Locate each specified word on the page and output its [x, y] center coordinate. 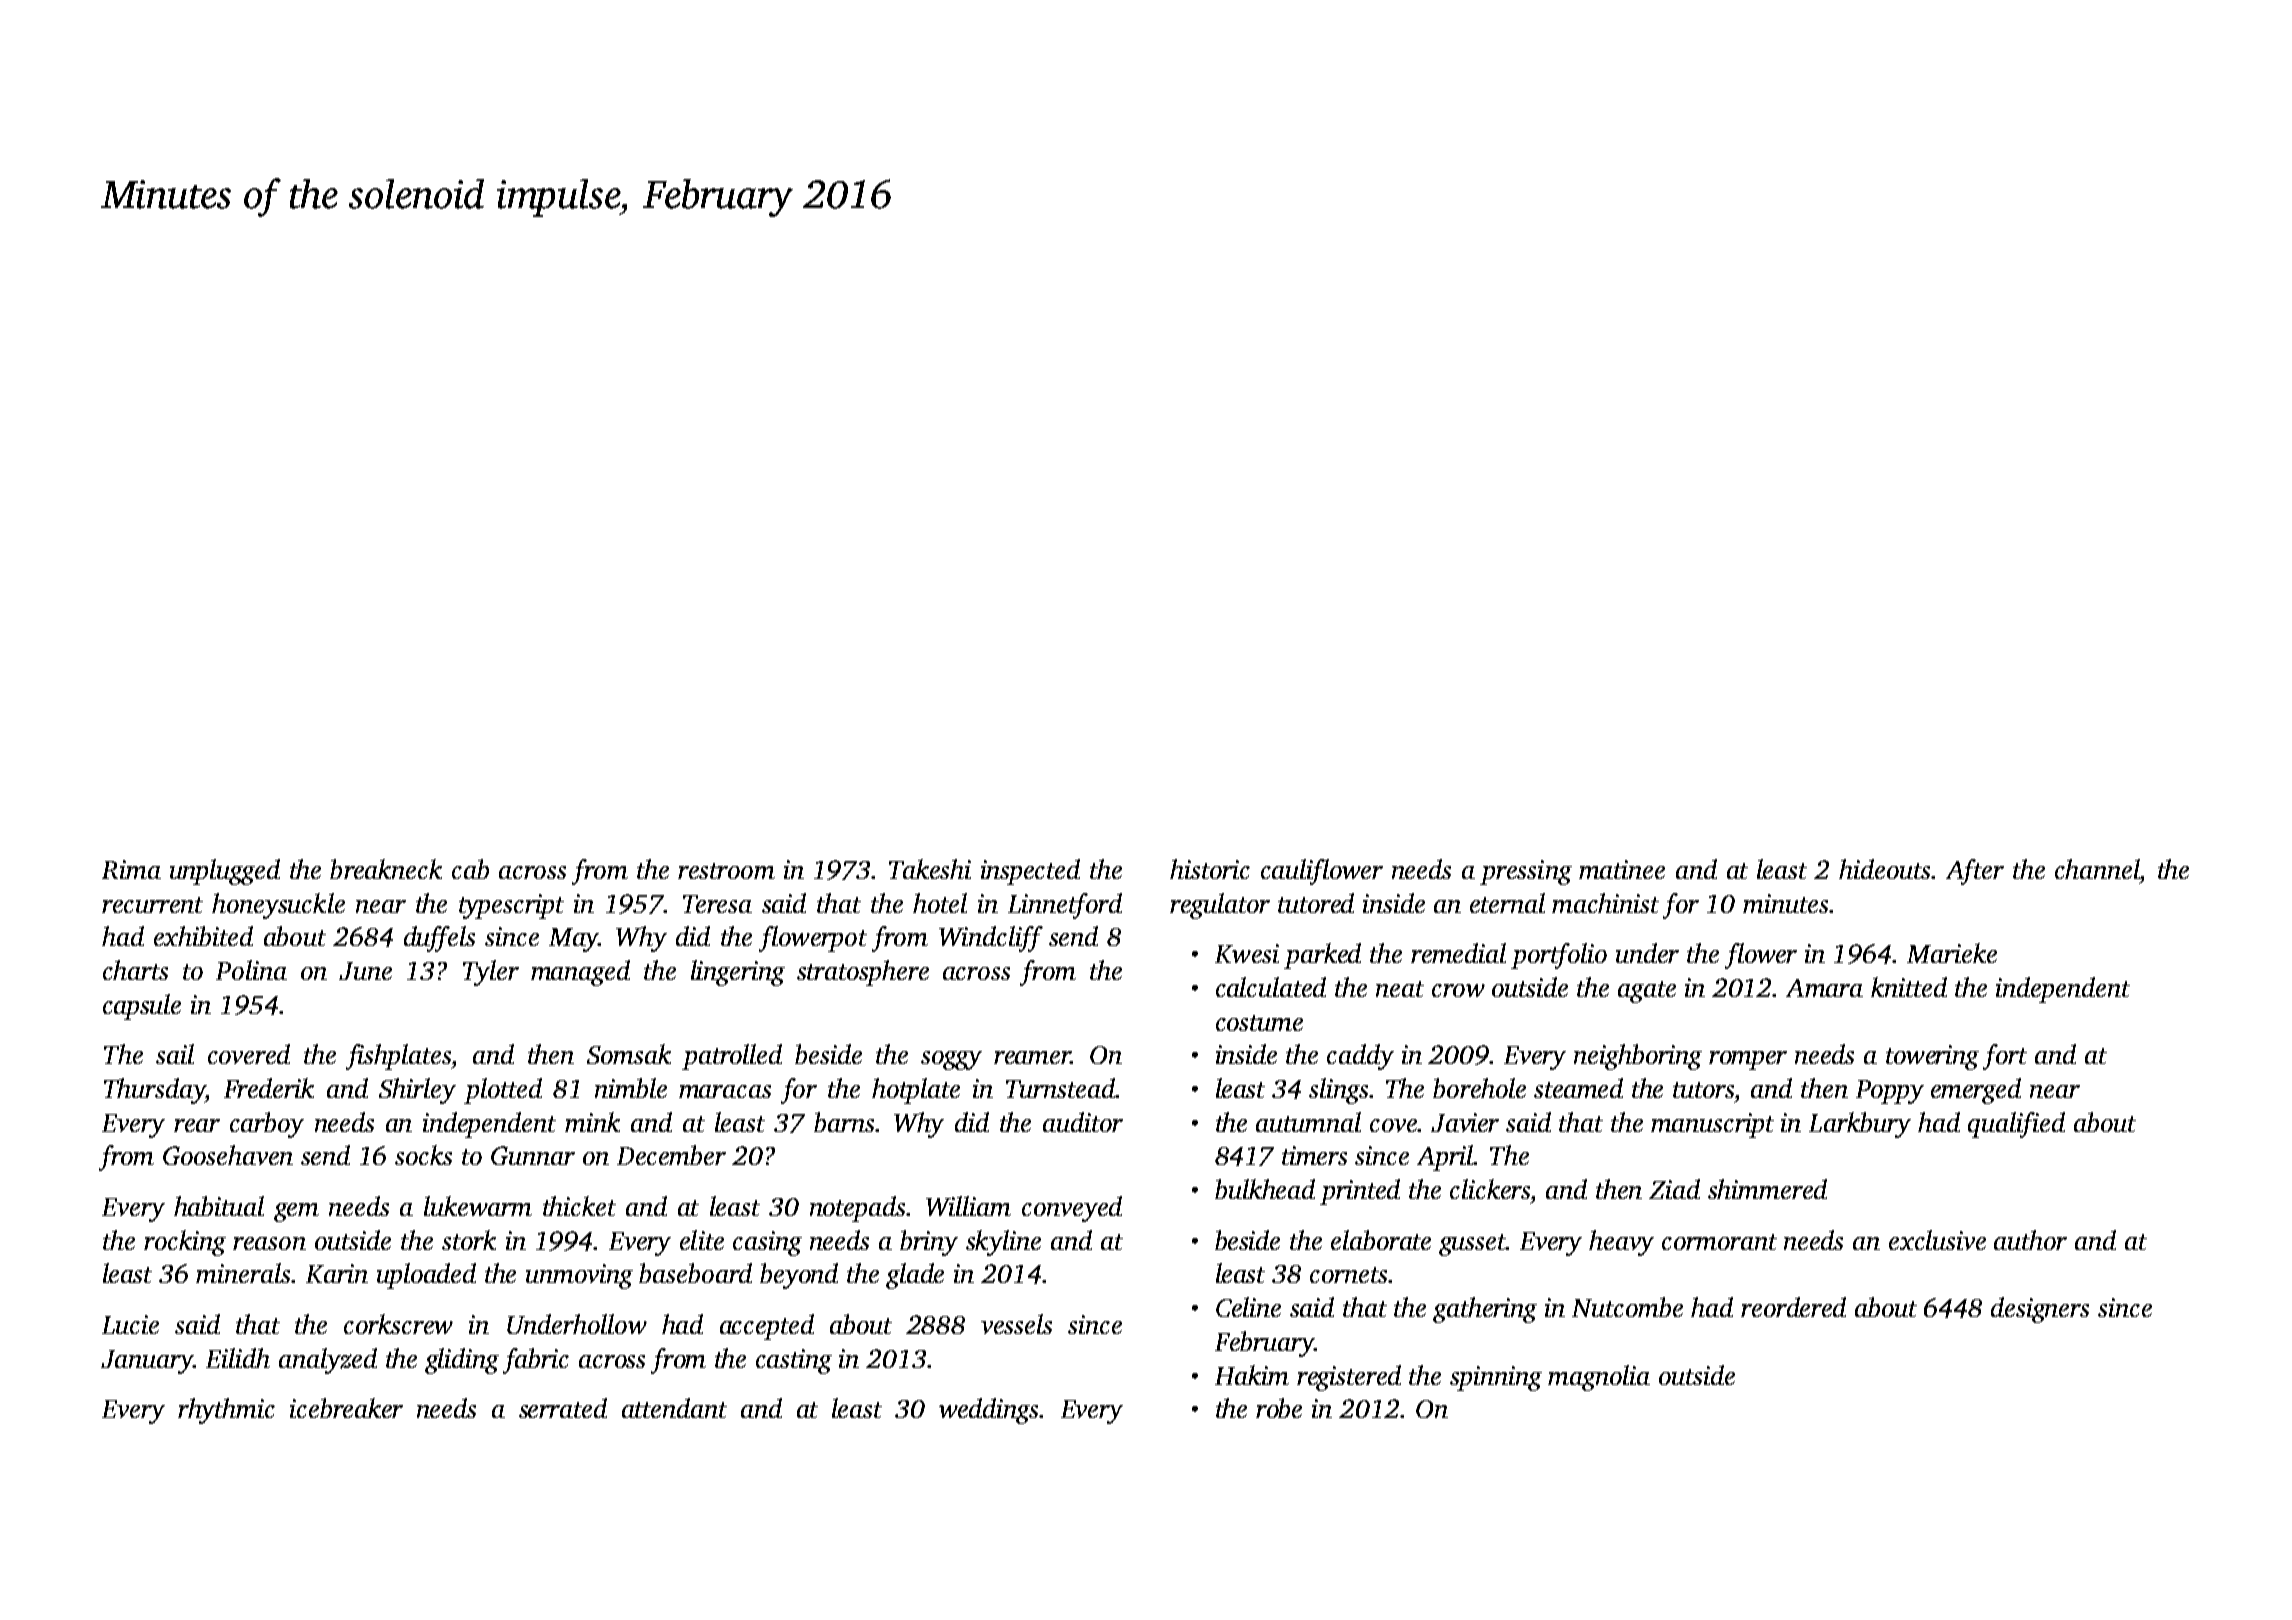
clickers [1490, 1189]
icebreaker [346, 1408]
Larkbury [1860, 1125]
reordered [1793, 1307]
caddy [1360, 1057]
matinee [1622, 869]
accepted [767, 1327]
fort [2005, 1057]
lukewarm [478, 1206]
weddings [988, 1411]
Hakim [1252, 1375]
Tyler [491, 973]
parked [1322, 956]
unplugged [225, 872]
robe [1279, 1408]
